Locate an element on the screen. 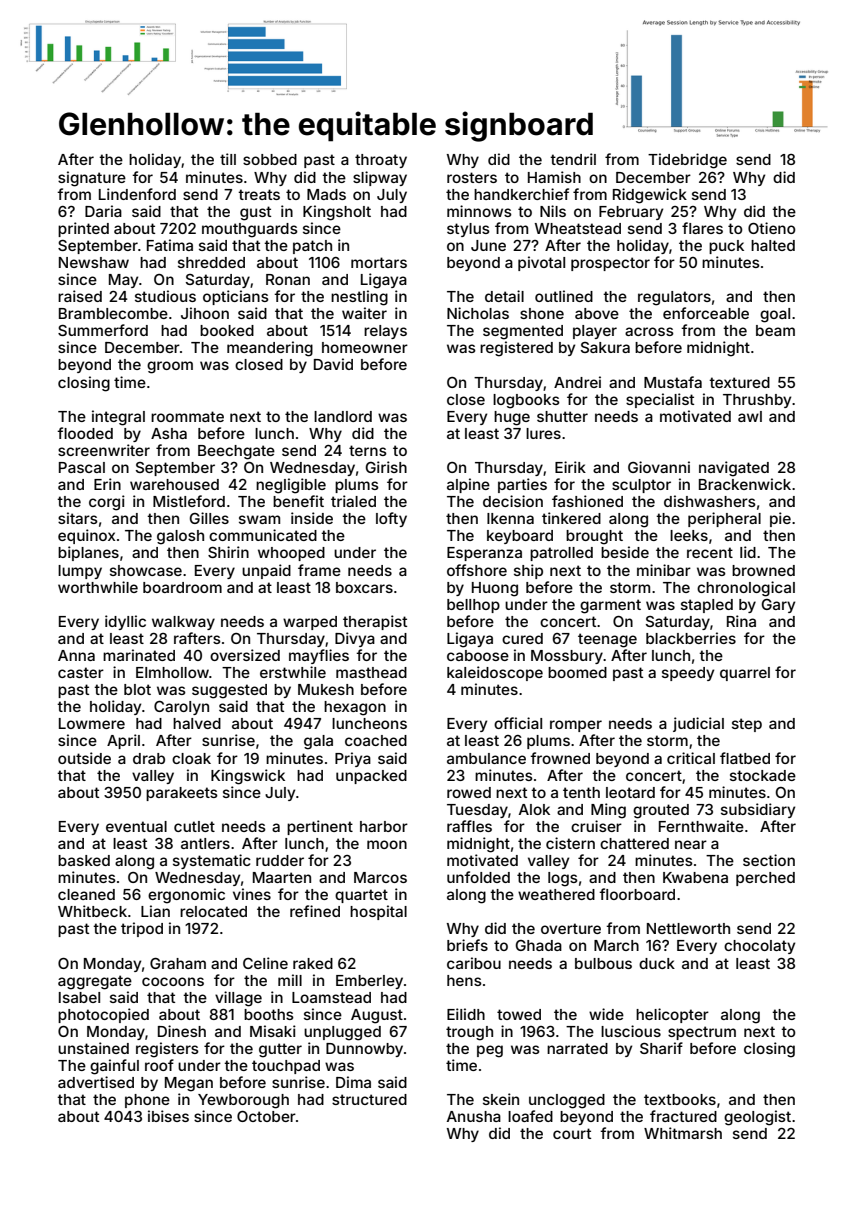 The image size is (854, 1211). subsidiary is located at coordinates (758, 810).
